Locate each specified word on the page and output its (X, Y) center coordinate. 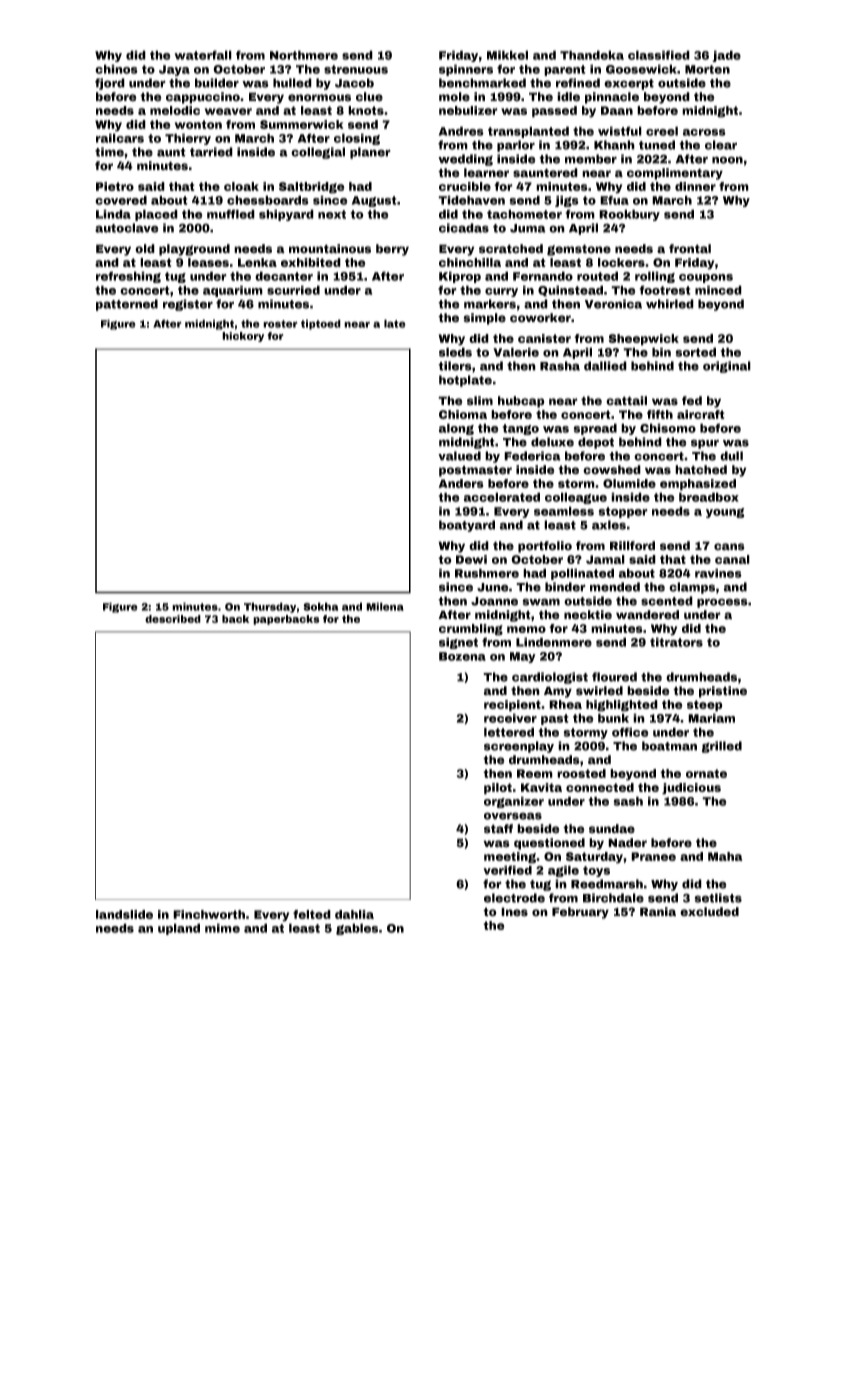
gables (357, 929)
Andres (461, 131)
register (188, 305)
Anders (461, 483)
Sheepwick (643, 340)
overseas (513, 816)
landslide (124, 914)
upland (179, 929)
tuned (657, 145)
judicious (691, 789)
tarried (211, 152)
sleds (455, 352)
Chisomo (668, 428)
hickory (243, 337)
